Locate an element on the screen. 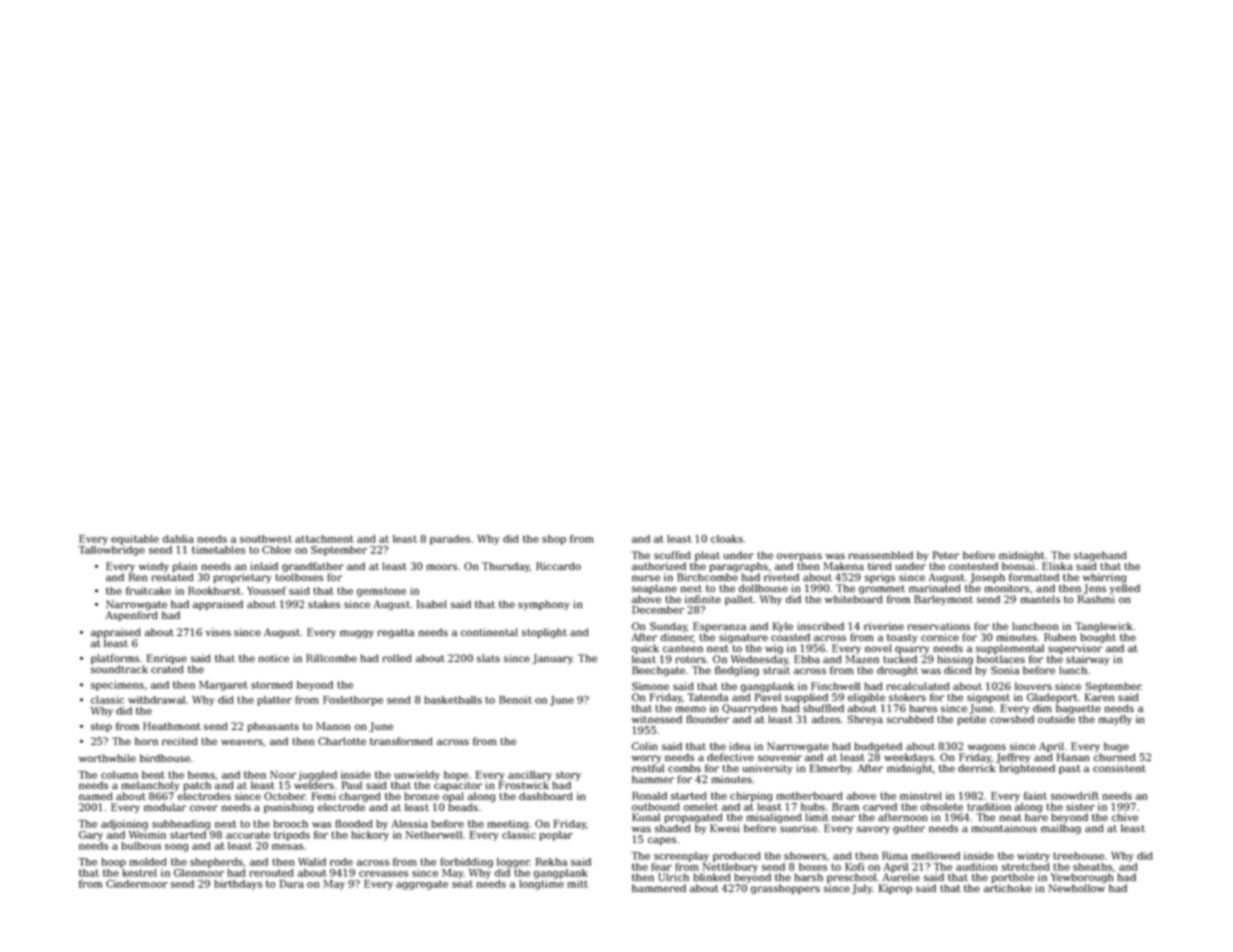 The height and width of the screenshot is (952, 1233). hoop is located at coordinates (113, 863).
